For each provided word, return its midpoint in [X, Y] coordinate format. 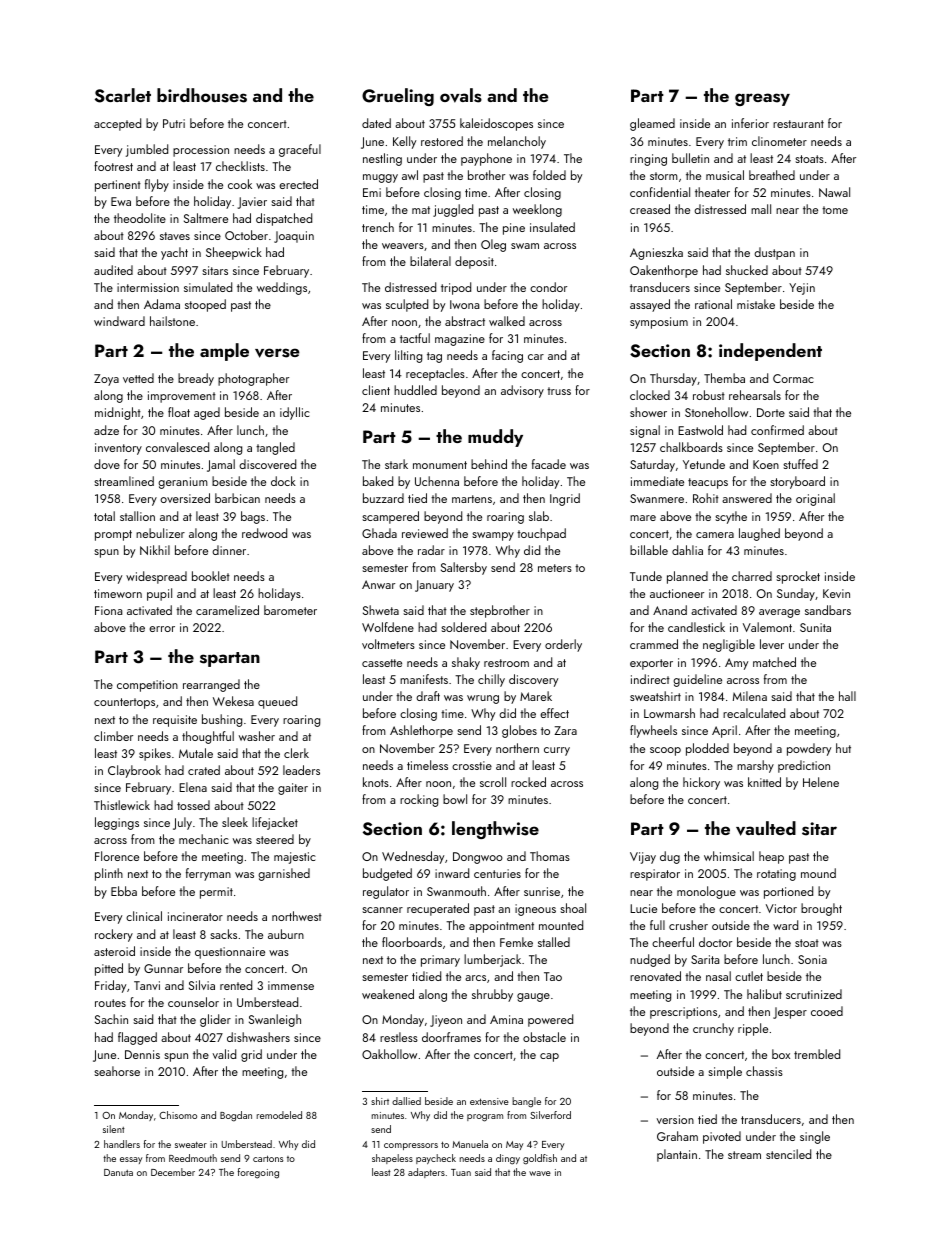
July [182, 823]
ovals [461, 95]
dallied [406, 1101]
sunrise [542, 891]
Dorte [771, 412]
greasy [762, 99]
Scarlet [123, 95]
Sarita [705, 959]
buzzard [383, 498]
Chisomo [178, 1115]
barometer [290, 610]
